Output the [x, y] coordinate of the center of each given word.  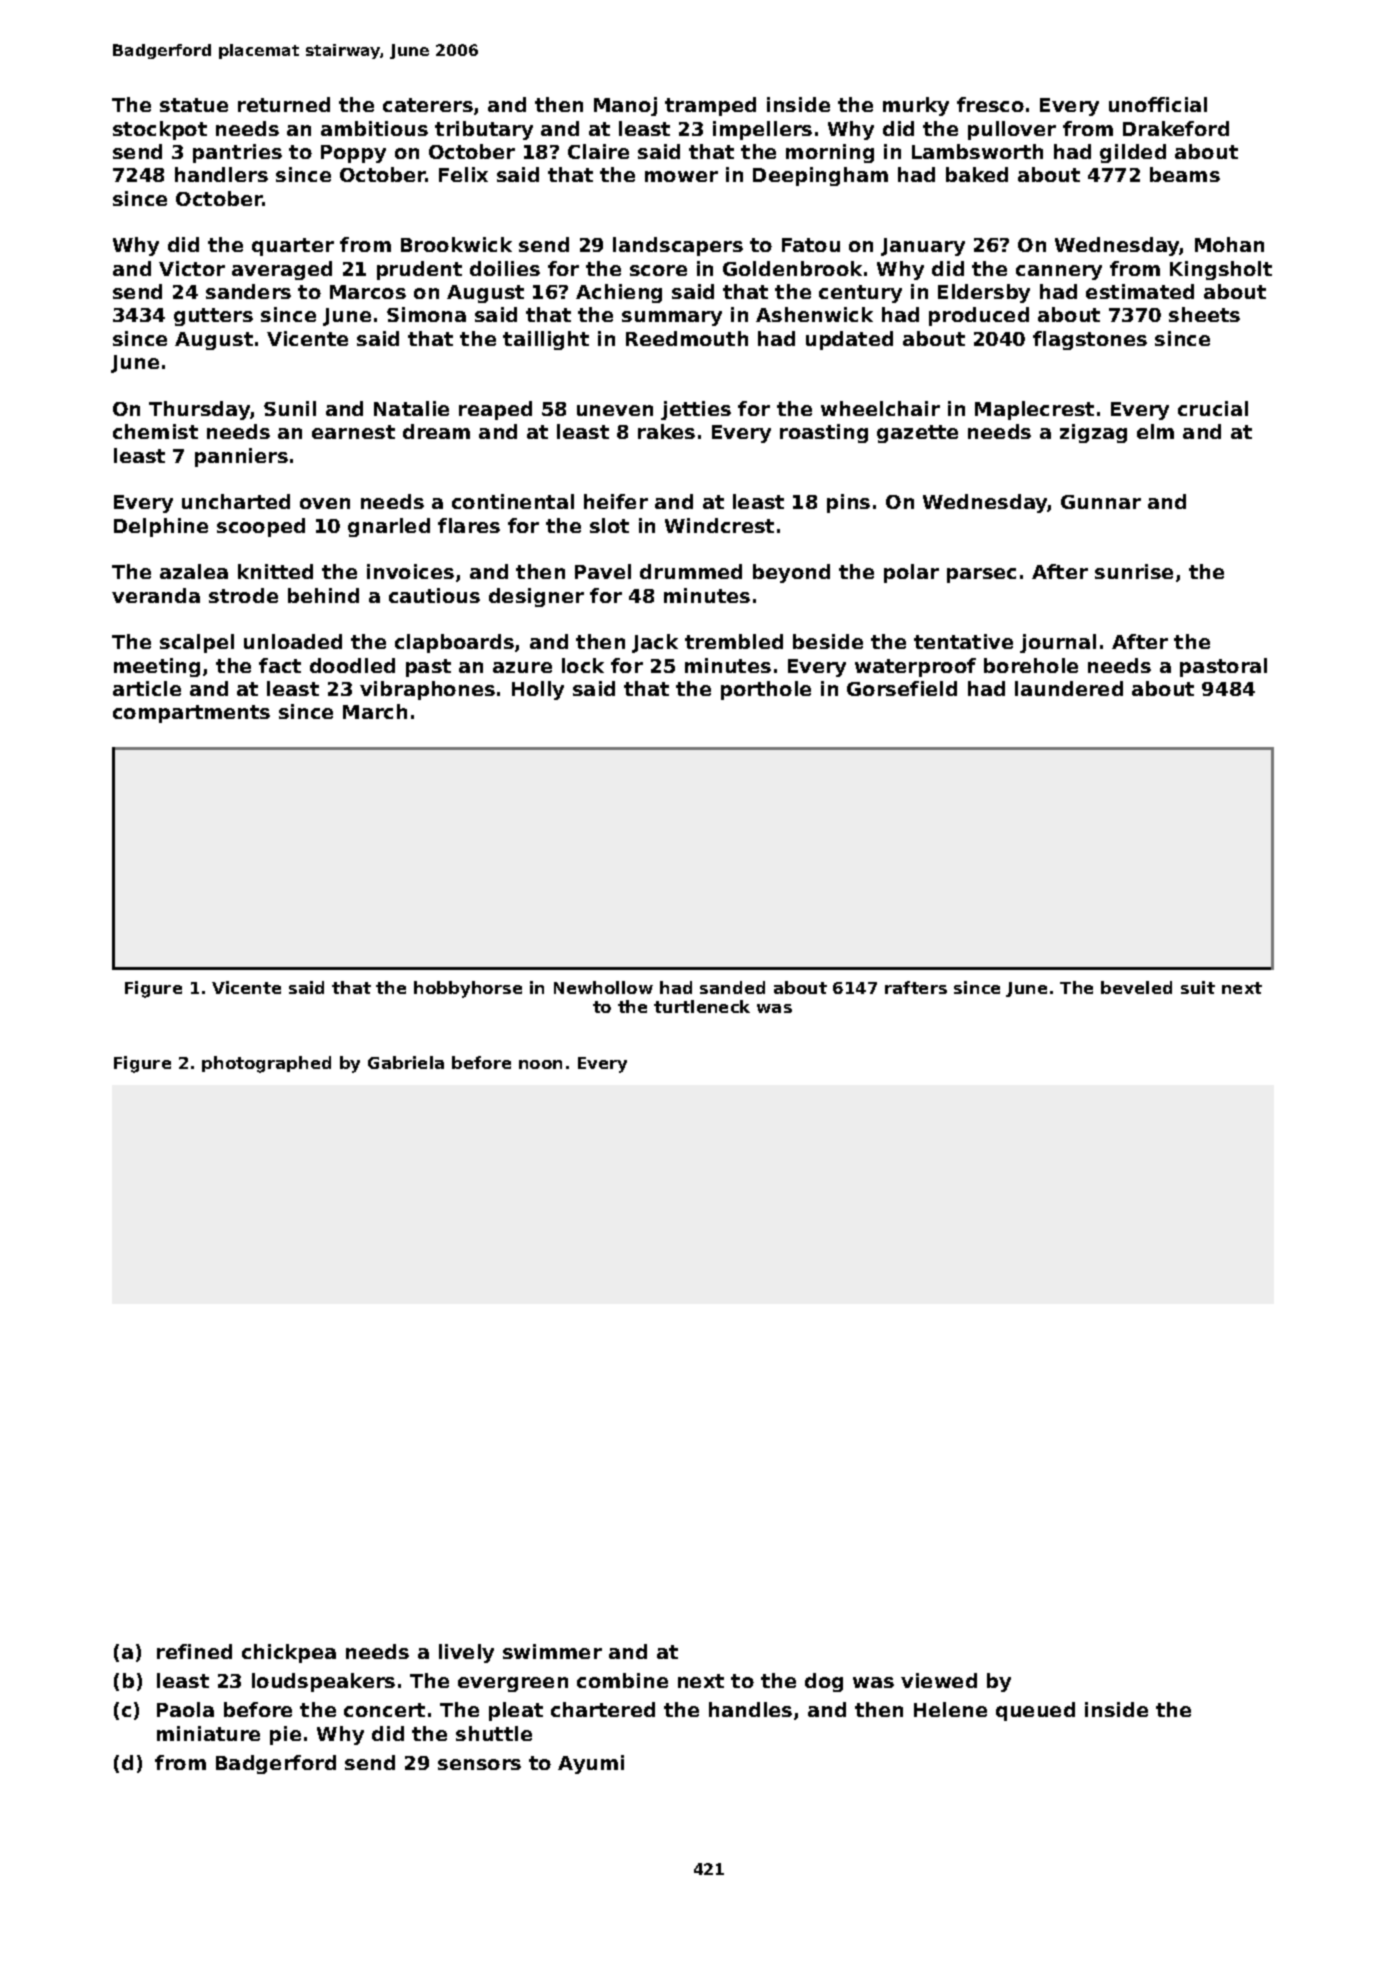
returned [284, 104]
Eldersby [984, 293]
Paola [185, 1709]
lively [466, 1653]
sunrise [1134, 571]
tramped [710, 106]
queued [1035, 1711]
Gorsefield [902, 688]
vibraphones [427, 690]
